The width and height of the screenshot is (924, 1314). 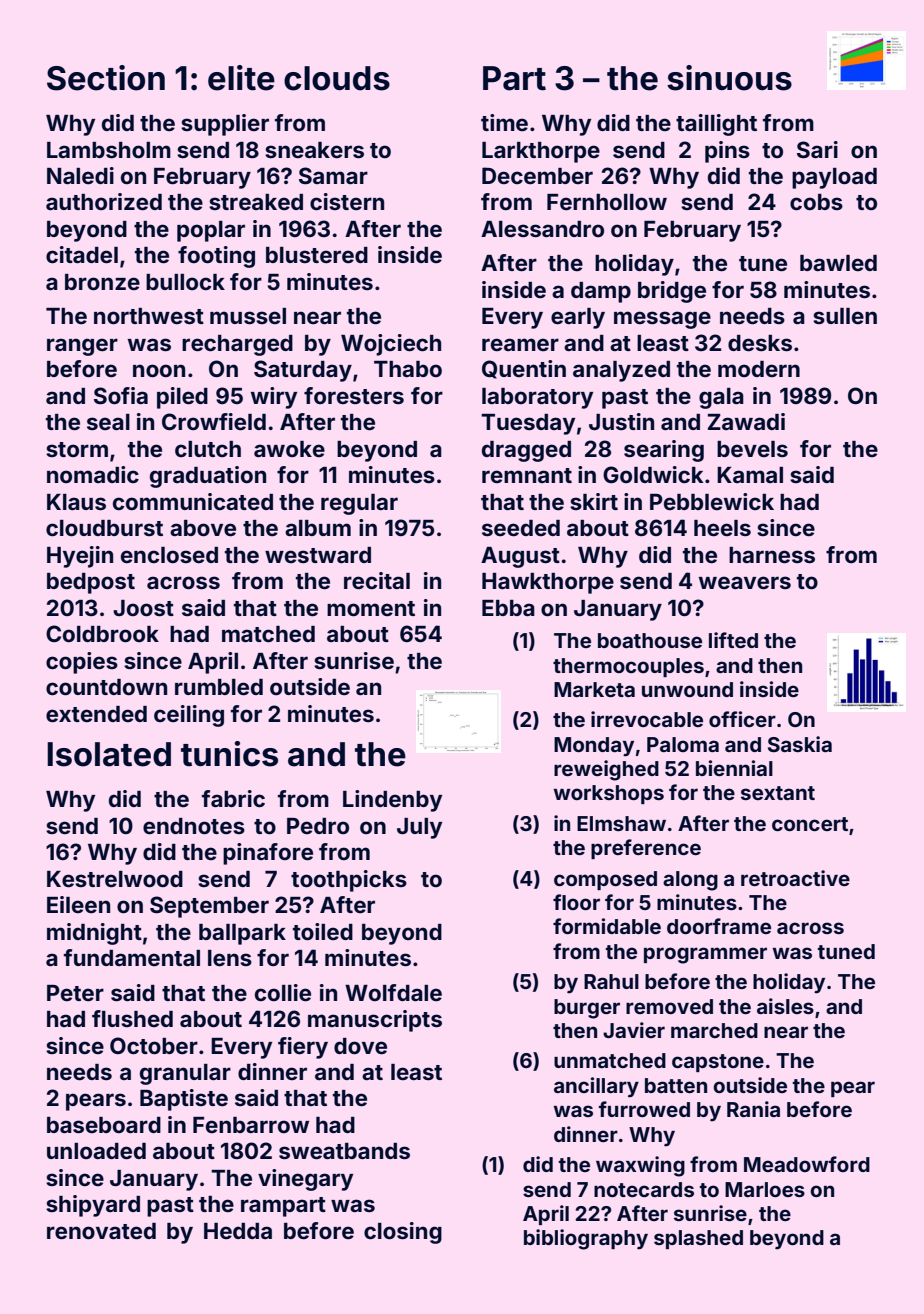 I want to click on Lindenby, so click(x=392, y=801).
